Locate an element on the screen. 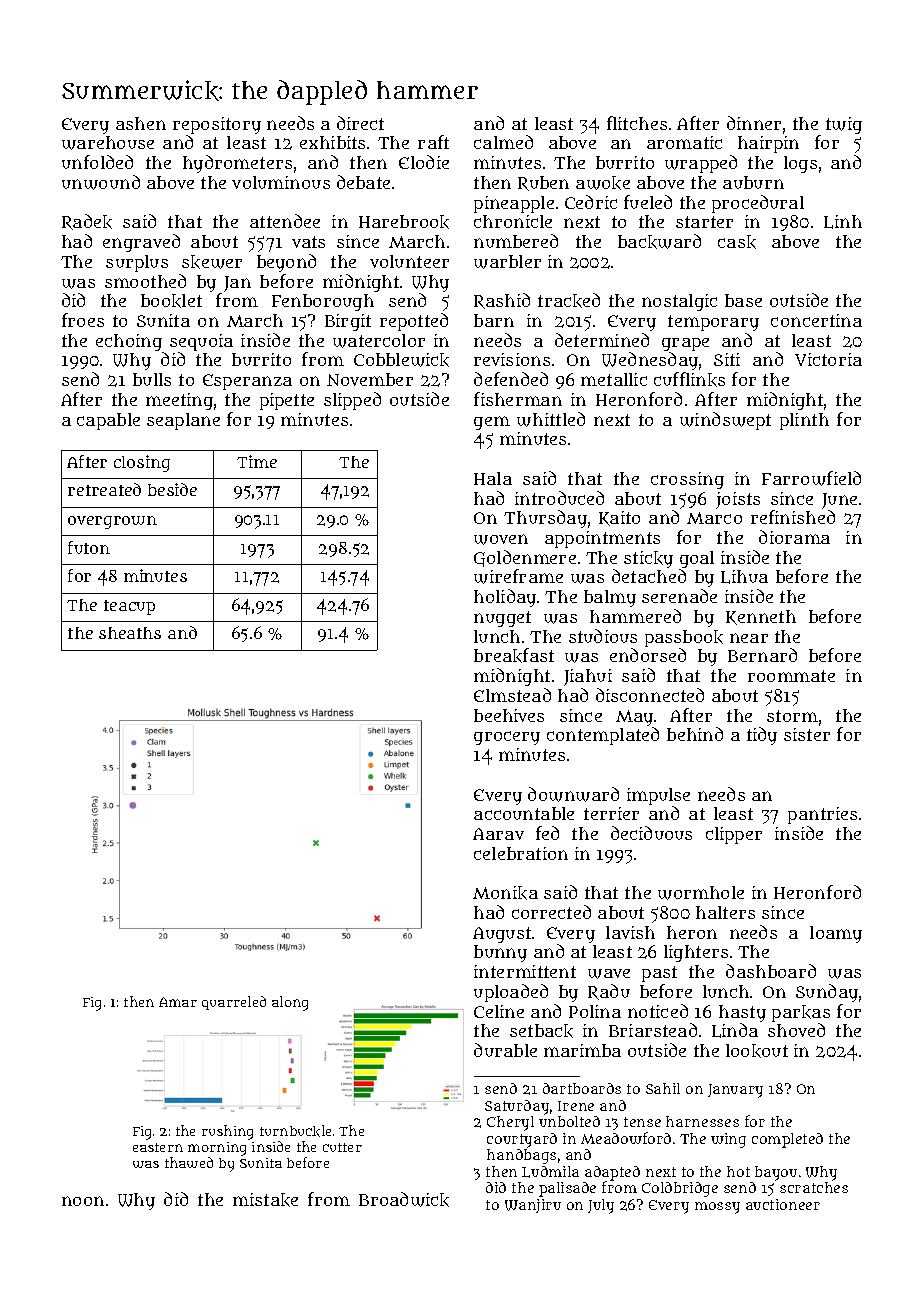  noon is located at coordinates (83, 1201).
